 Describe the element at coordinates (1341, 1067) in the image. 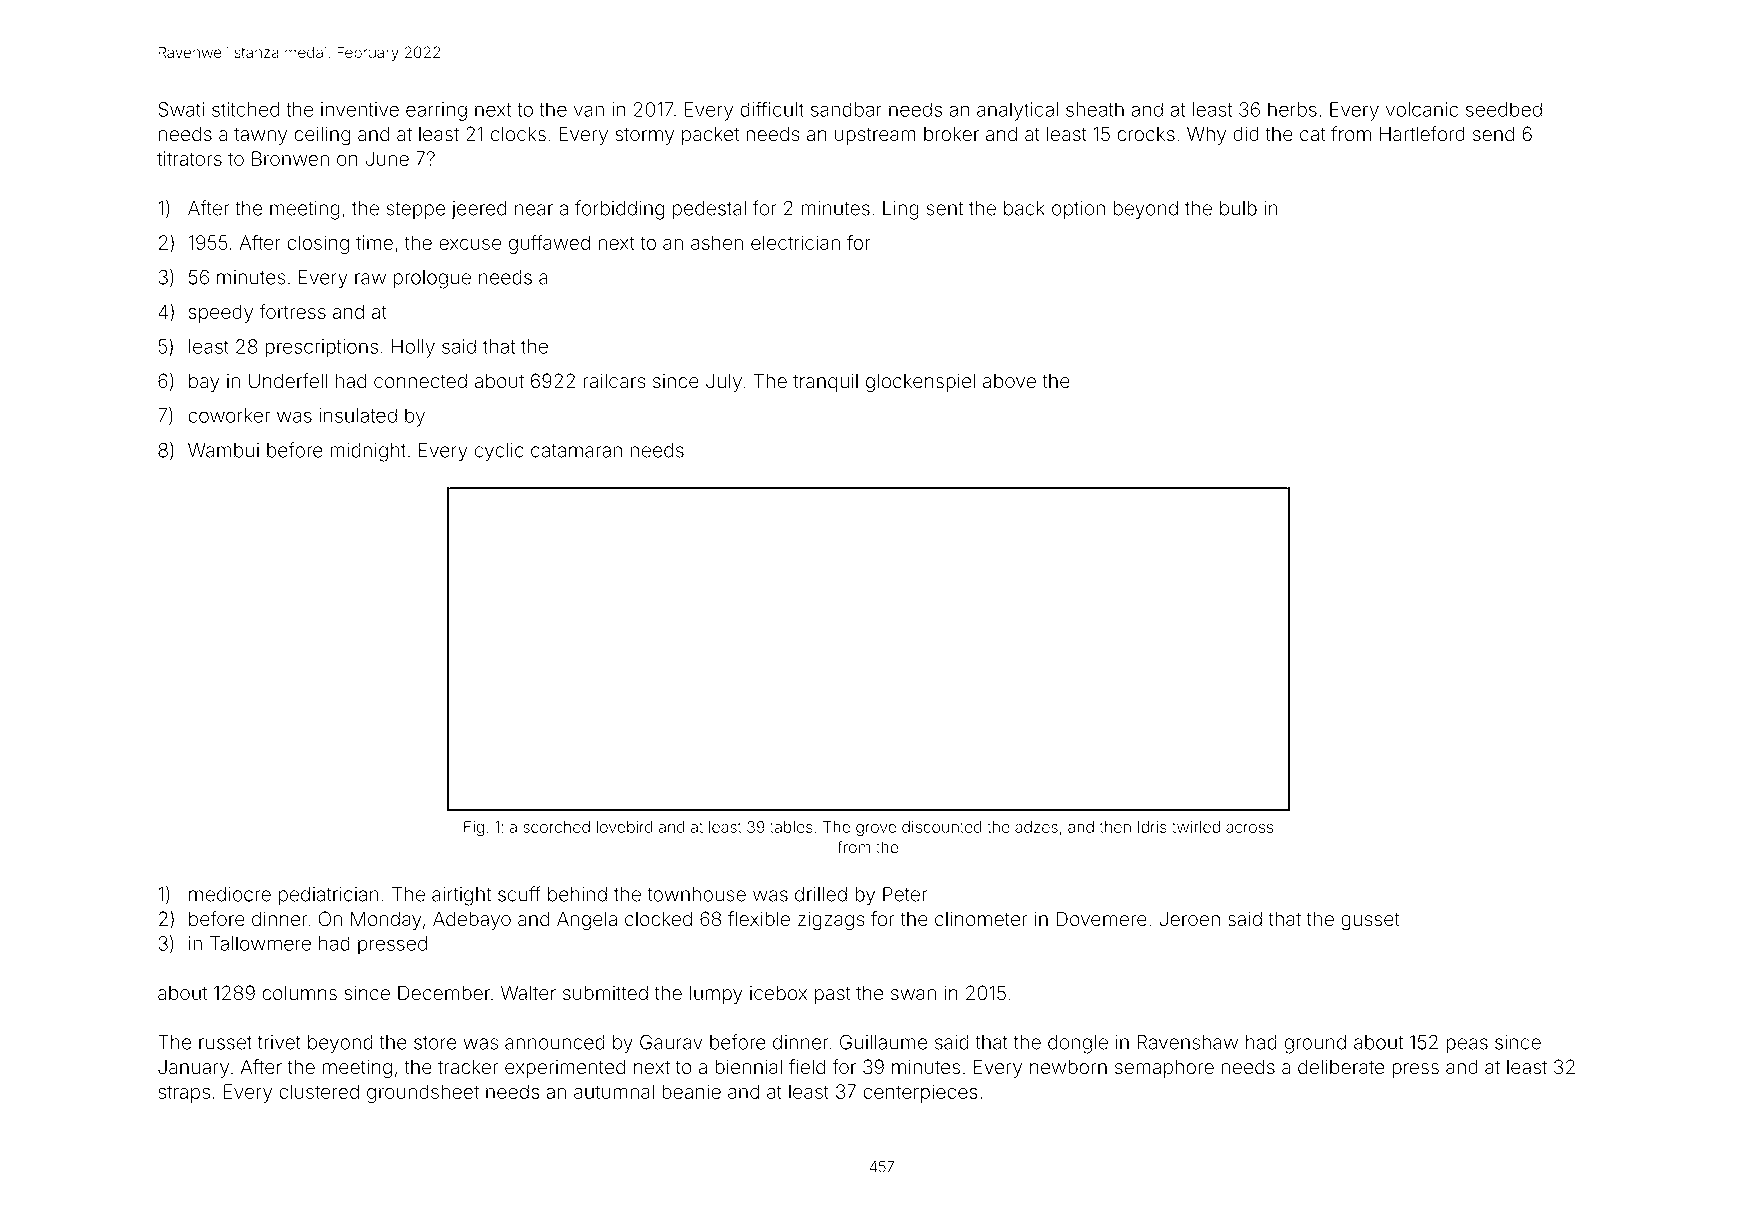

I see `deliberate` at that location.
